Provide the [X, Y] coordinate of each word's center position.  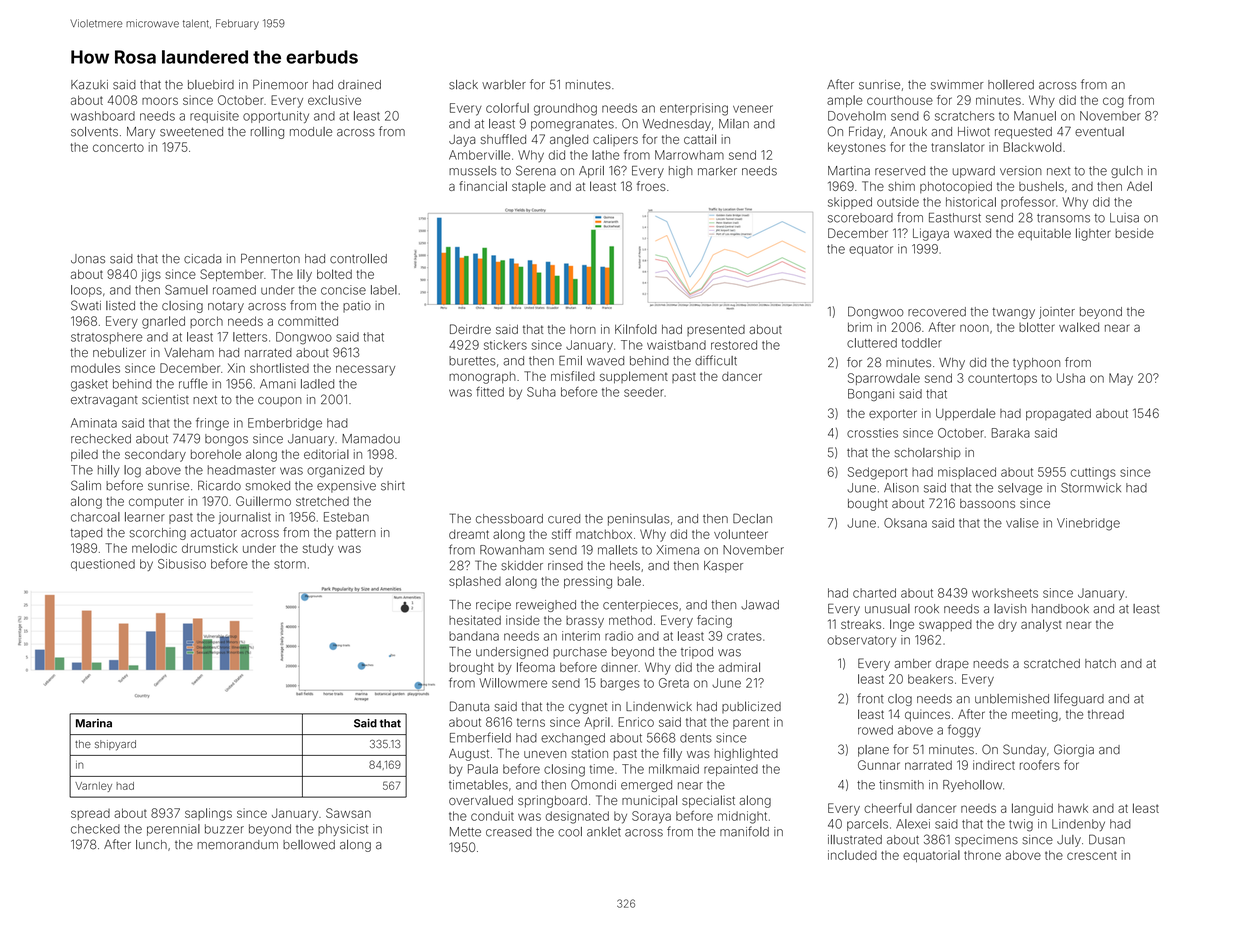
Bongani [871, 395]
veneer [753, 109]
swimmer [957, 85]
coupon [279, 402]
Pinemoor [280, 84]
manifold [744, 831]
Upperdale [965, 414]
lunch [151, 845]
